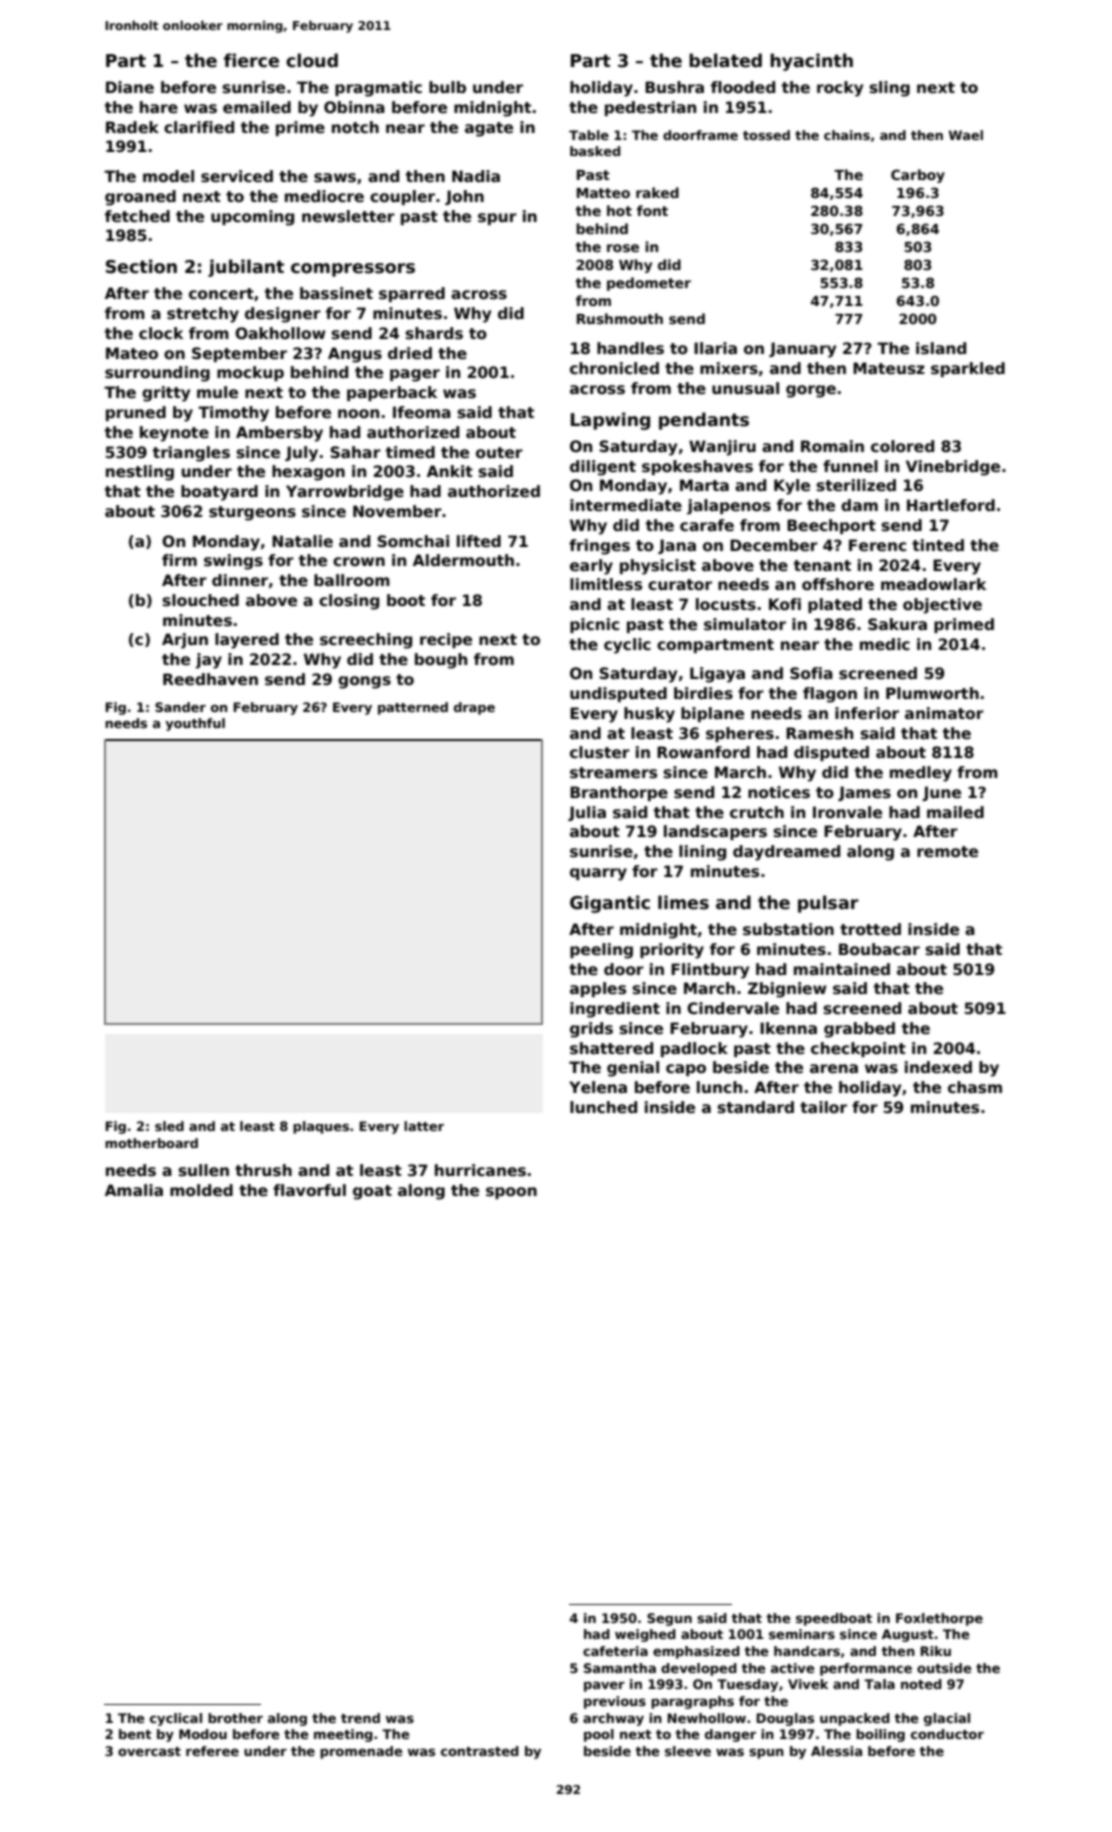 This image has width=1112, height=1832. I want to click on Foxlethorpe, so click(939, 1619).
